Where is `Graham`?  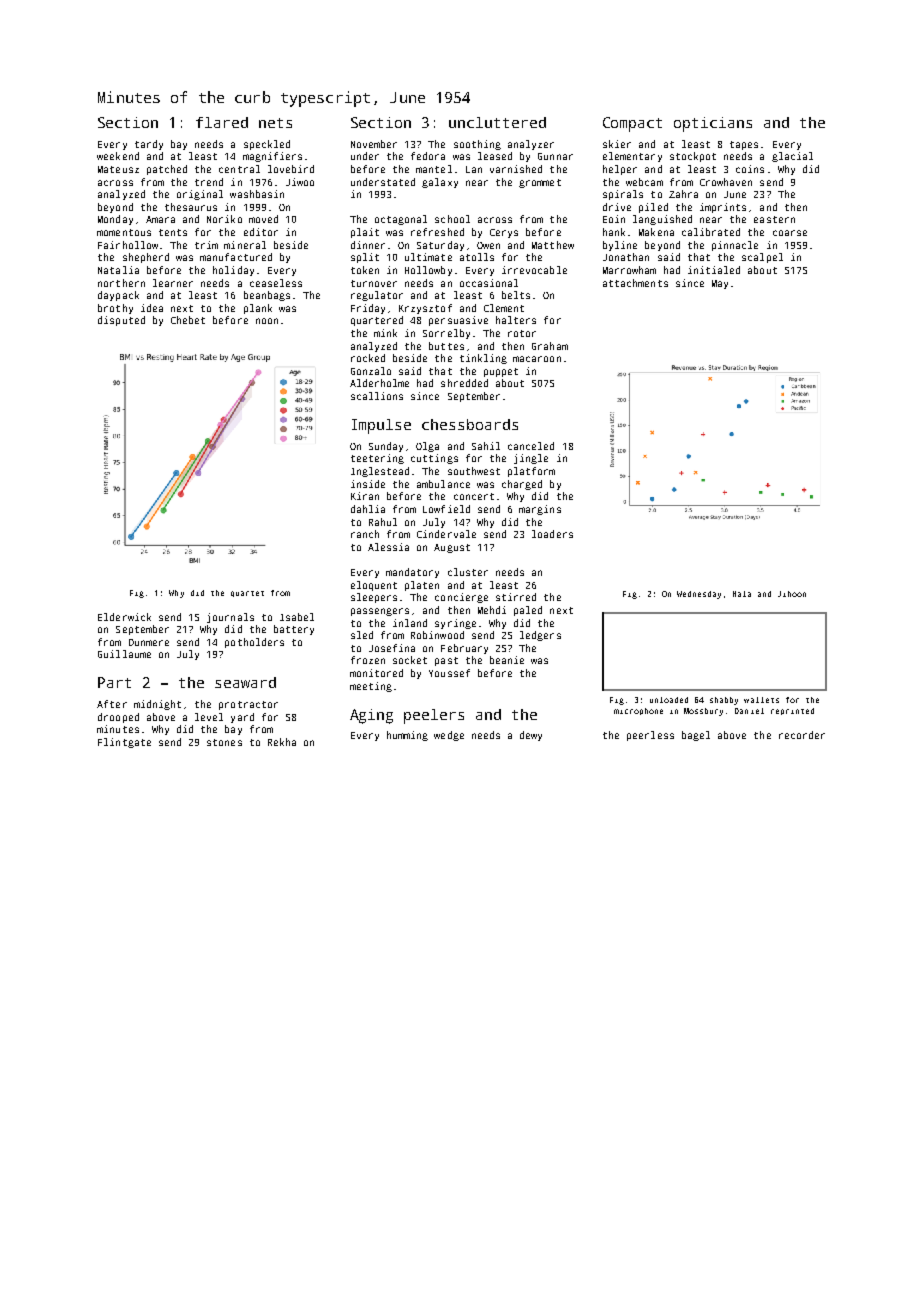
Graham is located at coordinates (550, 346).
